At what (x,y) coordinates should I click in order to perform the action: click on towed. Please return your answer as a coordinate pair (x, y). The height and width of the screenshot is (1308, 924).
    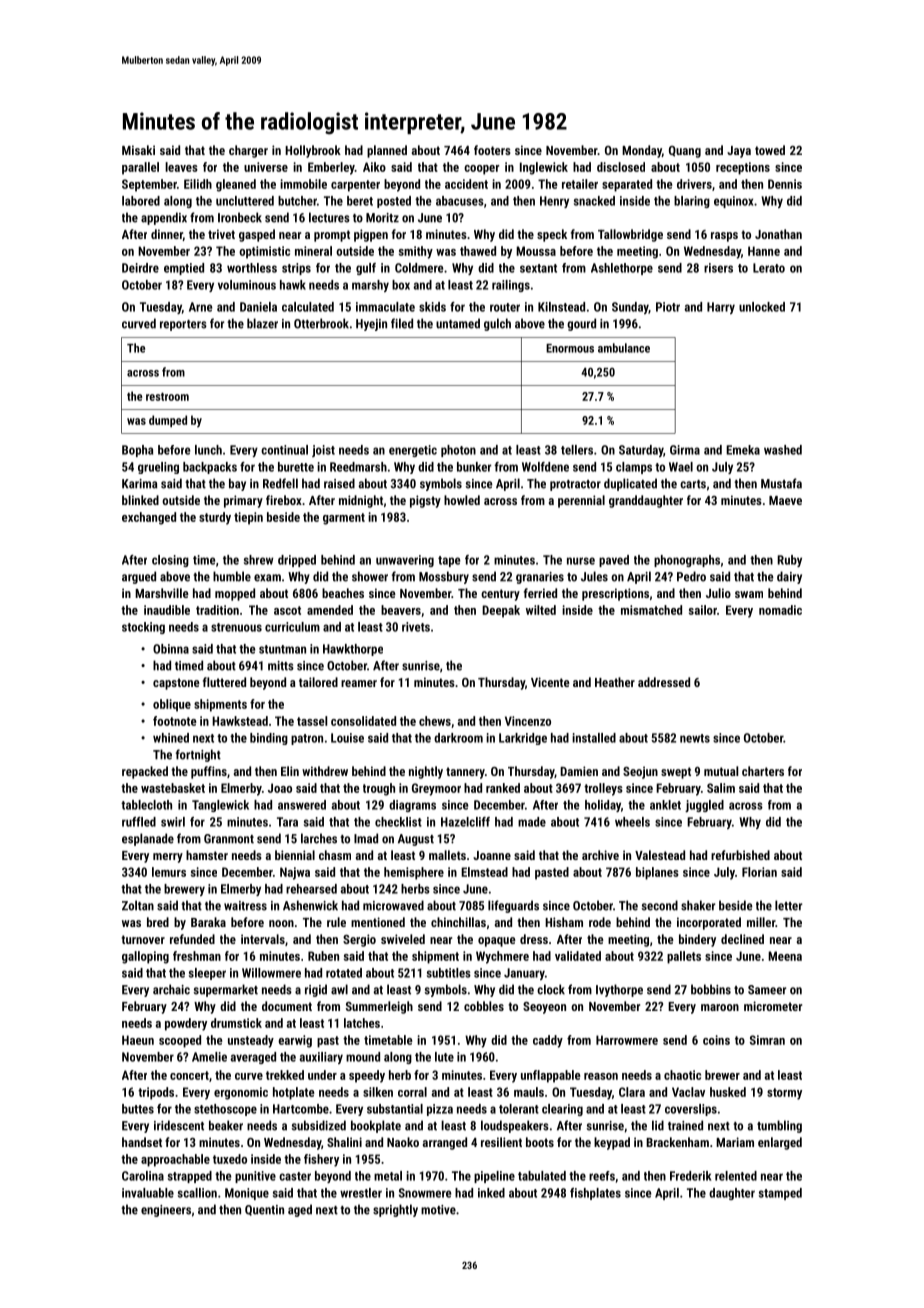
    Looking at the image, I should click on (770, 150).
